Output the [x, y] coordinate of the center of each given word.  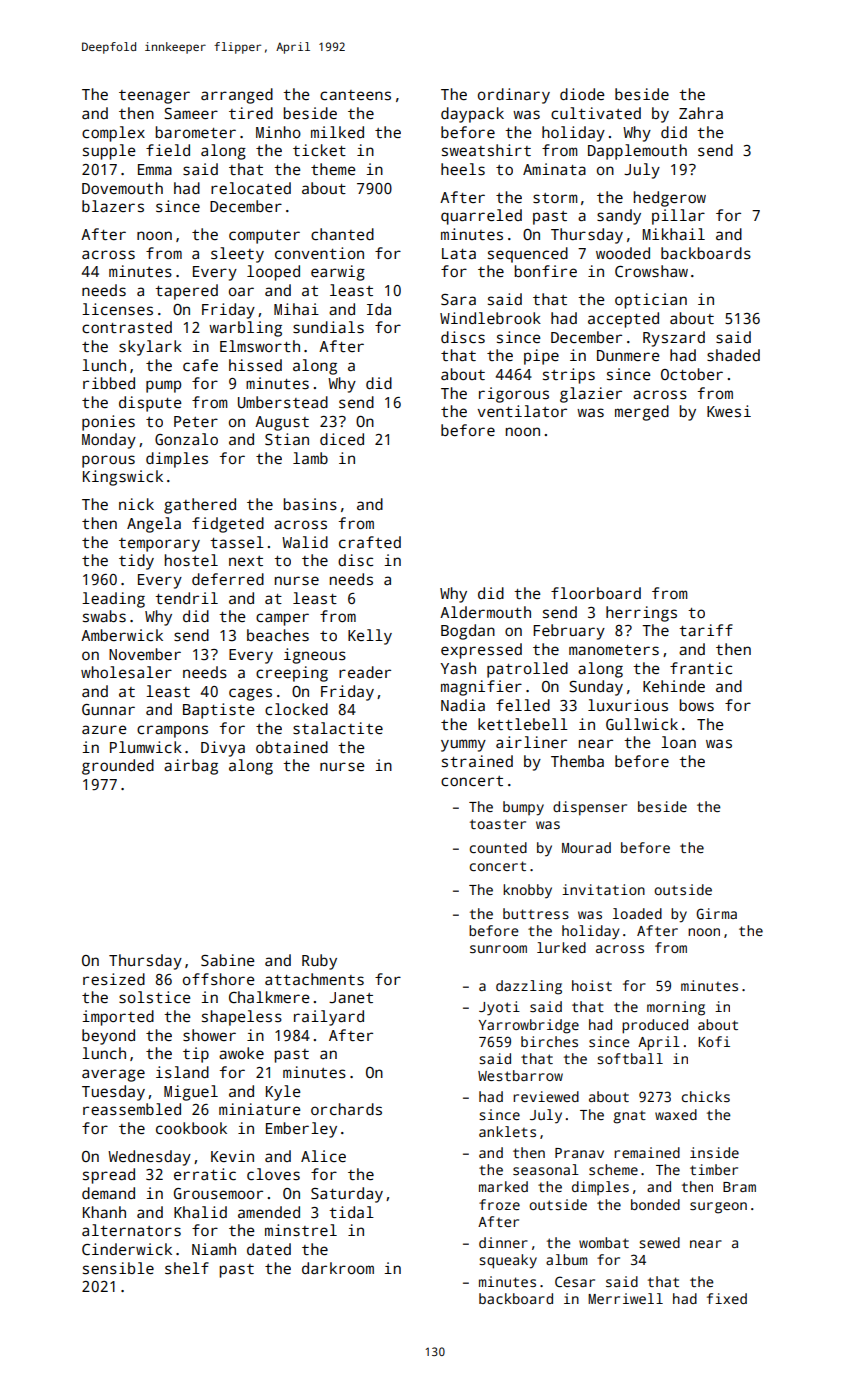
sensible [118, 1268]
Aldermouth [485, 612]
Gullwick [642, 724]
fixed [727, 1298]
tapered [186, 292]
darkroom [338, 1268]
